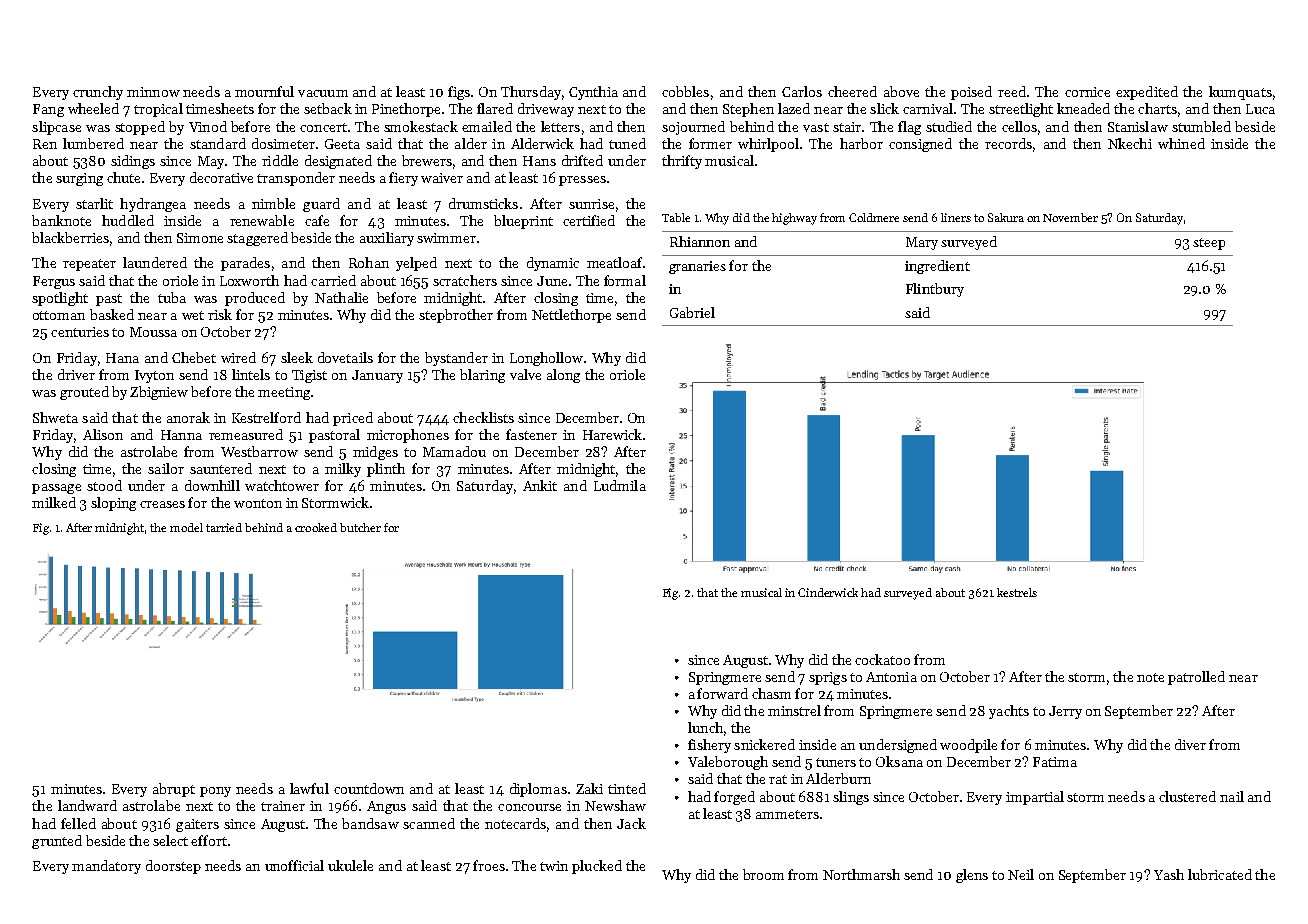 The width and height of the screenshot is (1308, 924). Describe the element at coordinates (54, 502) in the screenshot. I see `milked` at that location.
